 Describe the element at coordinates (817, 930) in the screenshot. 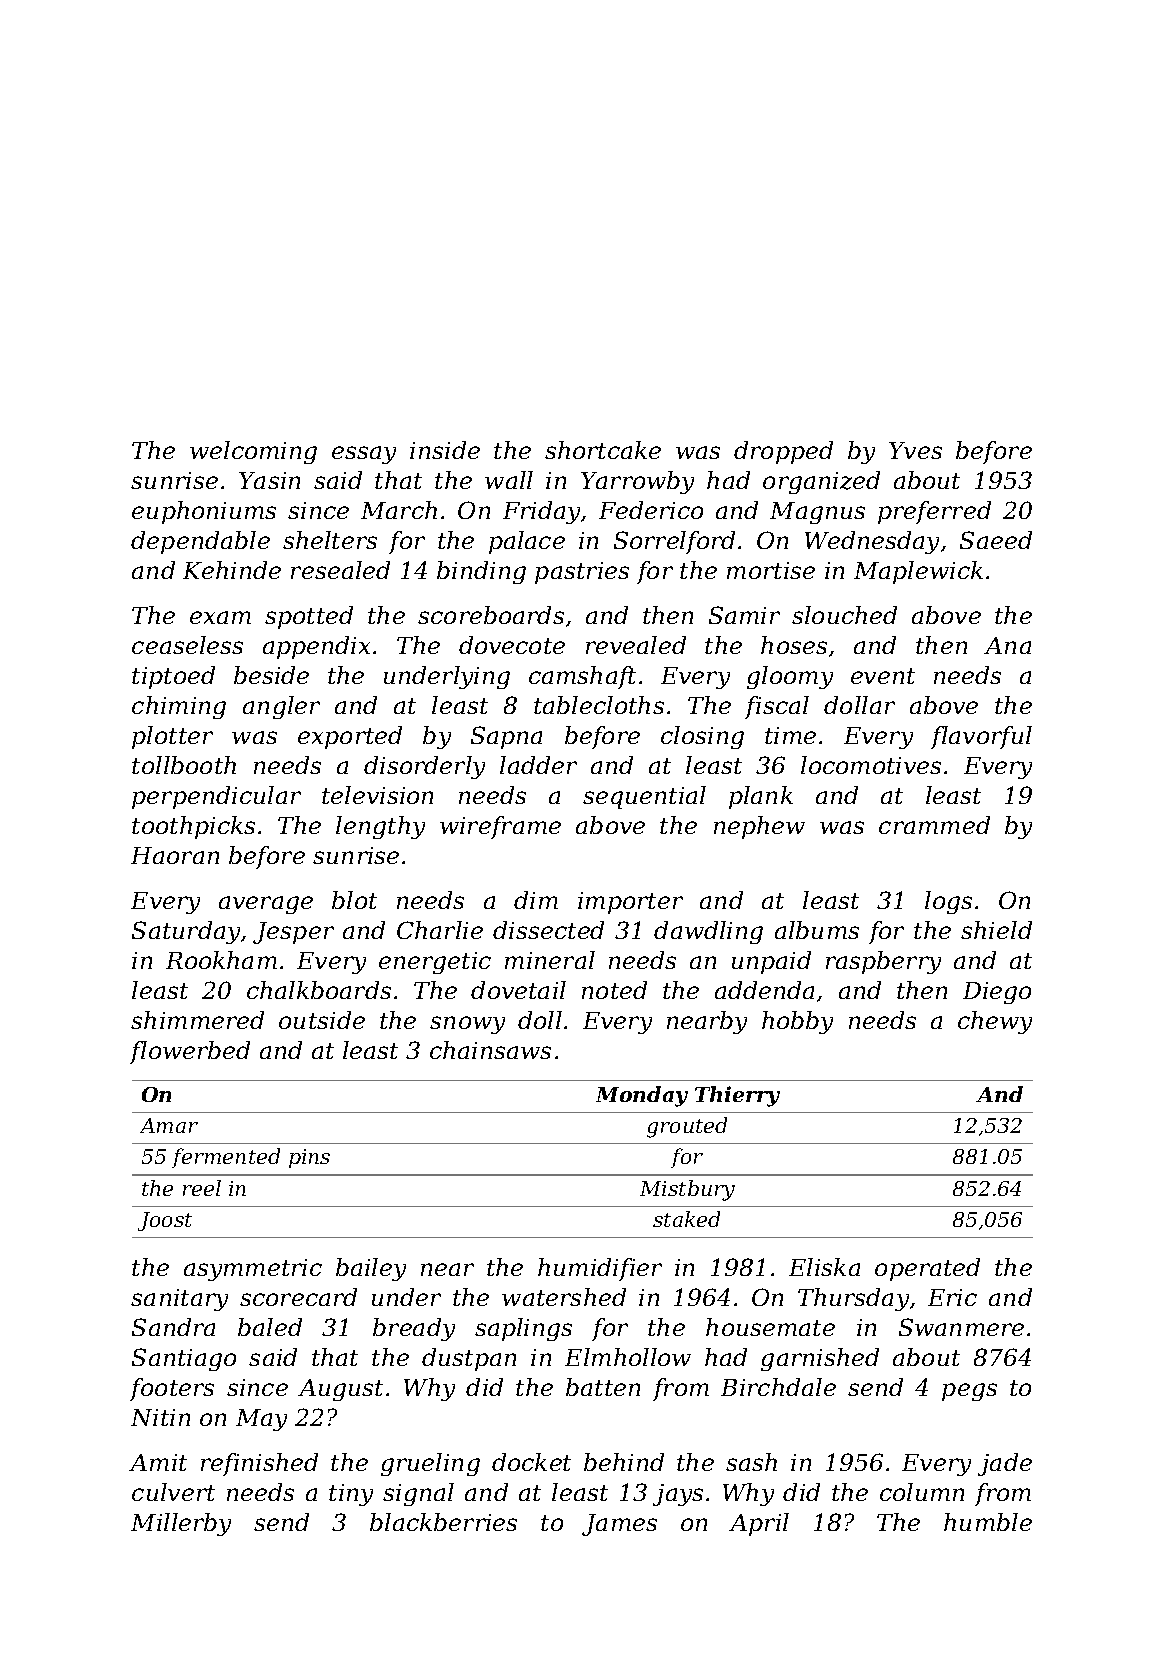

I see `albums` at that location.
